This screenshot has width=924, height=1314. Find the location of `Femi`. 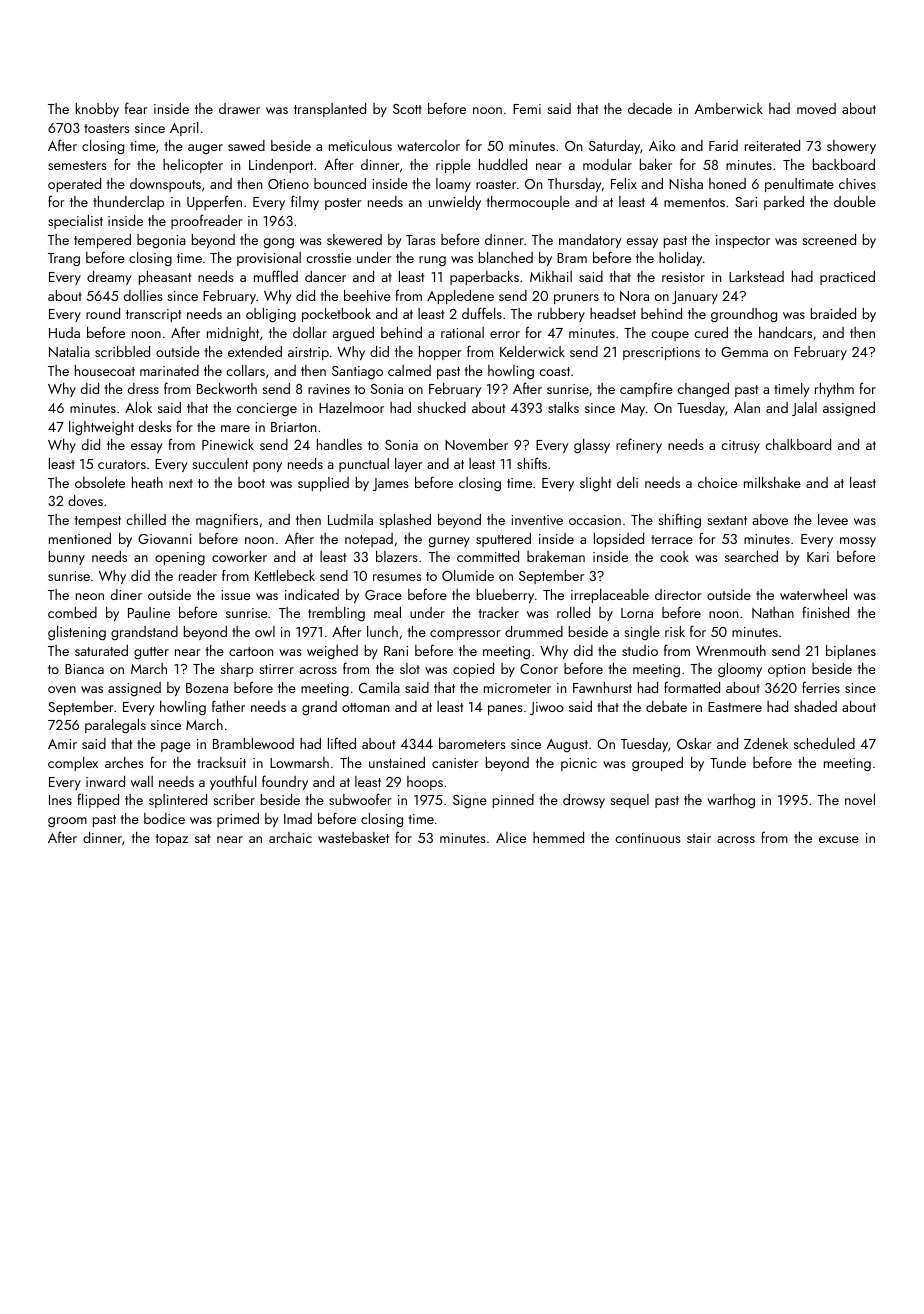

Femi is located at coordinates (527, 109).
